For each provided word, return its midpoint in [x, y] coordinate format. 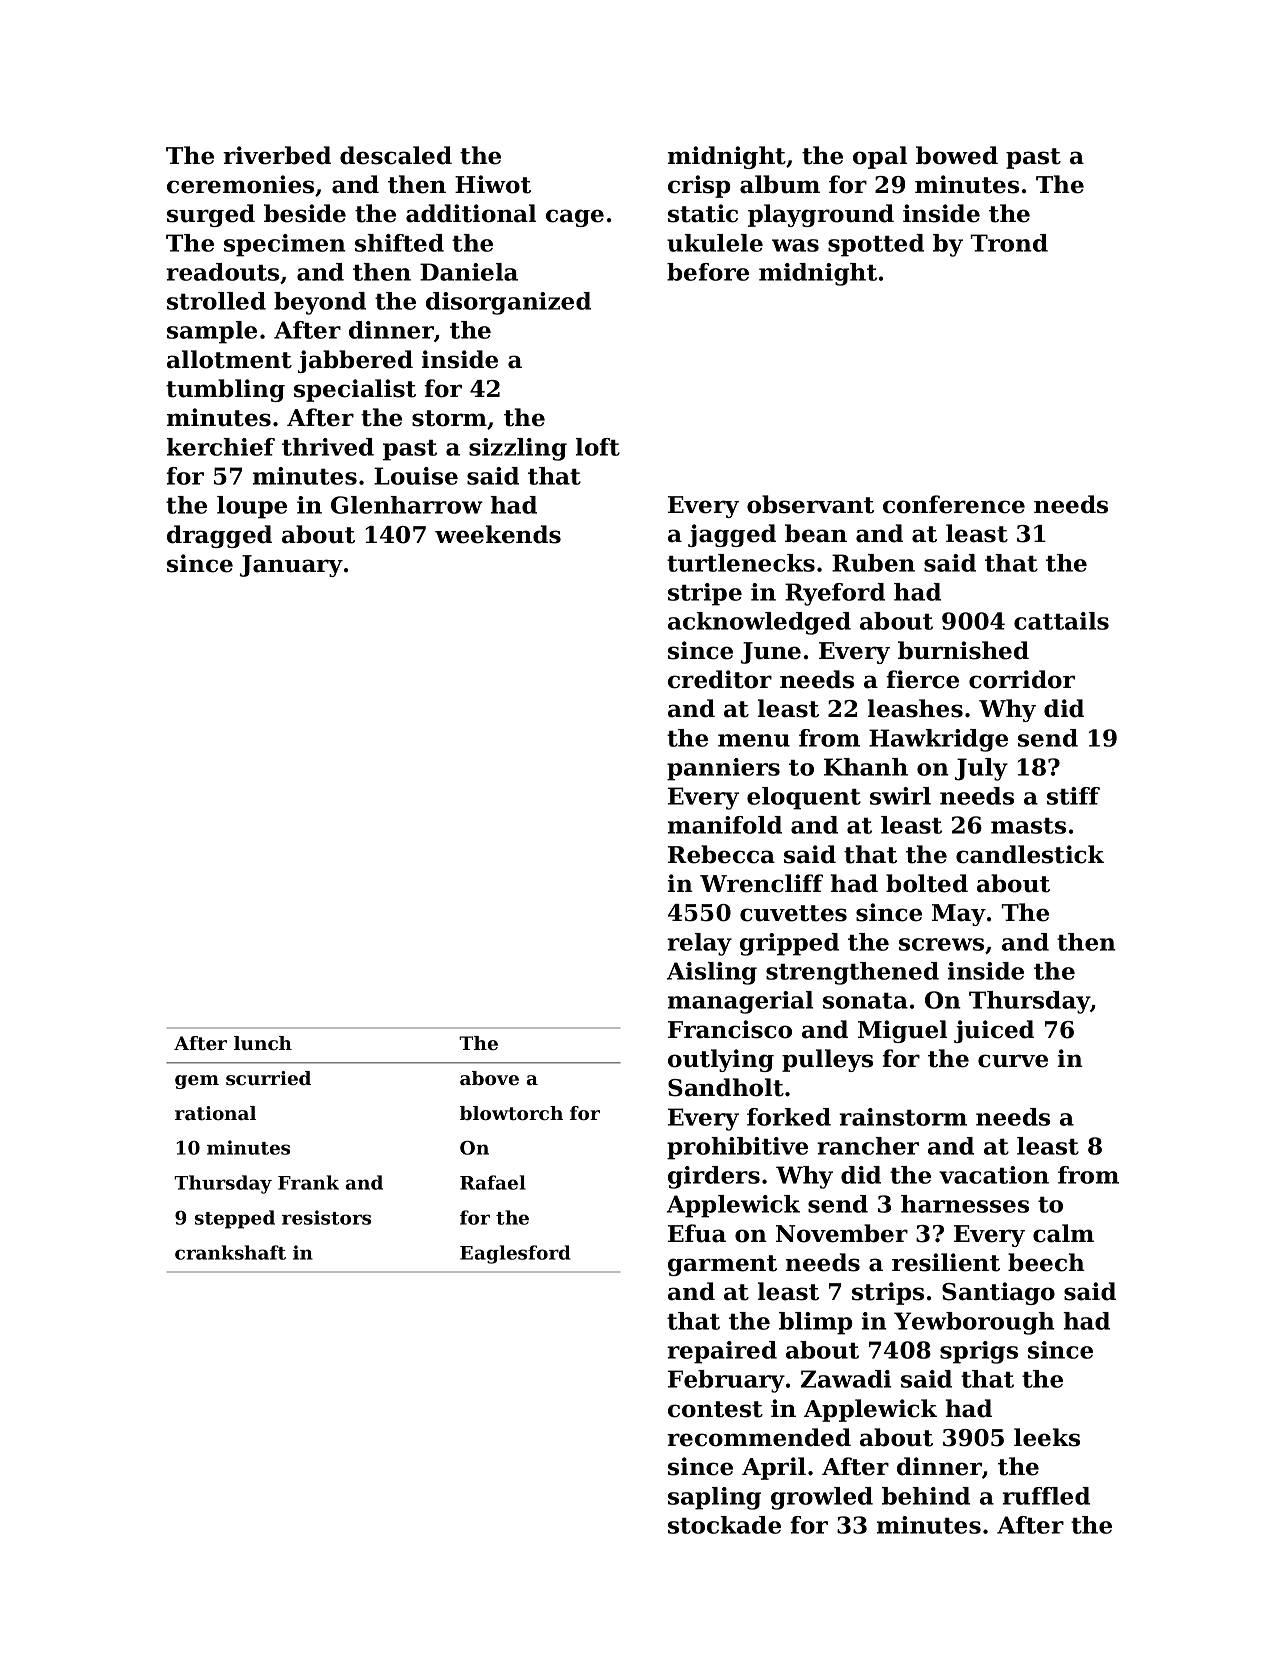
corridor [1022, 679]
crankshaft [230, 1252]
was [795, 245]
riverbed [277, 155]
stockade [724, 1525]
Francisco [730, 1029]
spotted [876, 245]
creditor [720, 679]
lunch [263, 1043]
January [291, 566]
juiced [994, 1031]
